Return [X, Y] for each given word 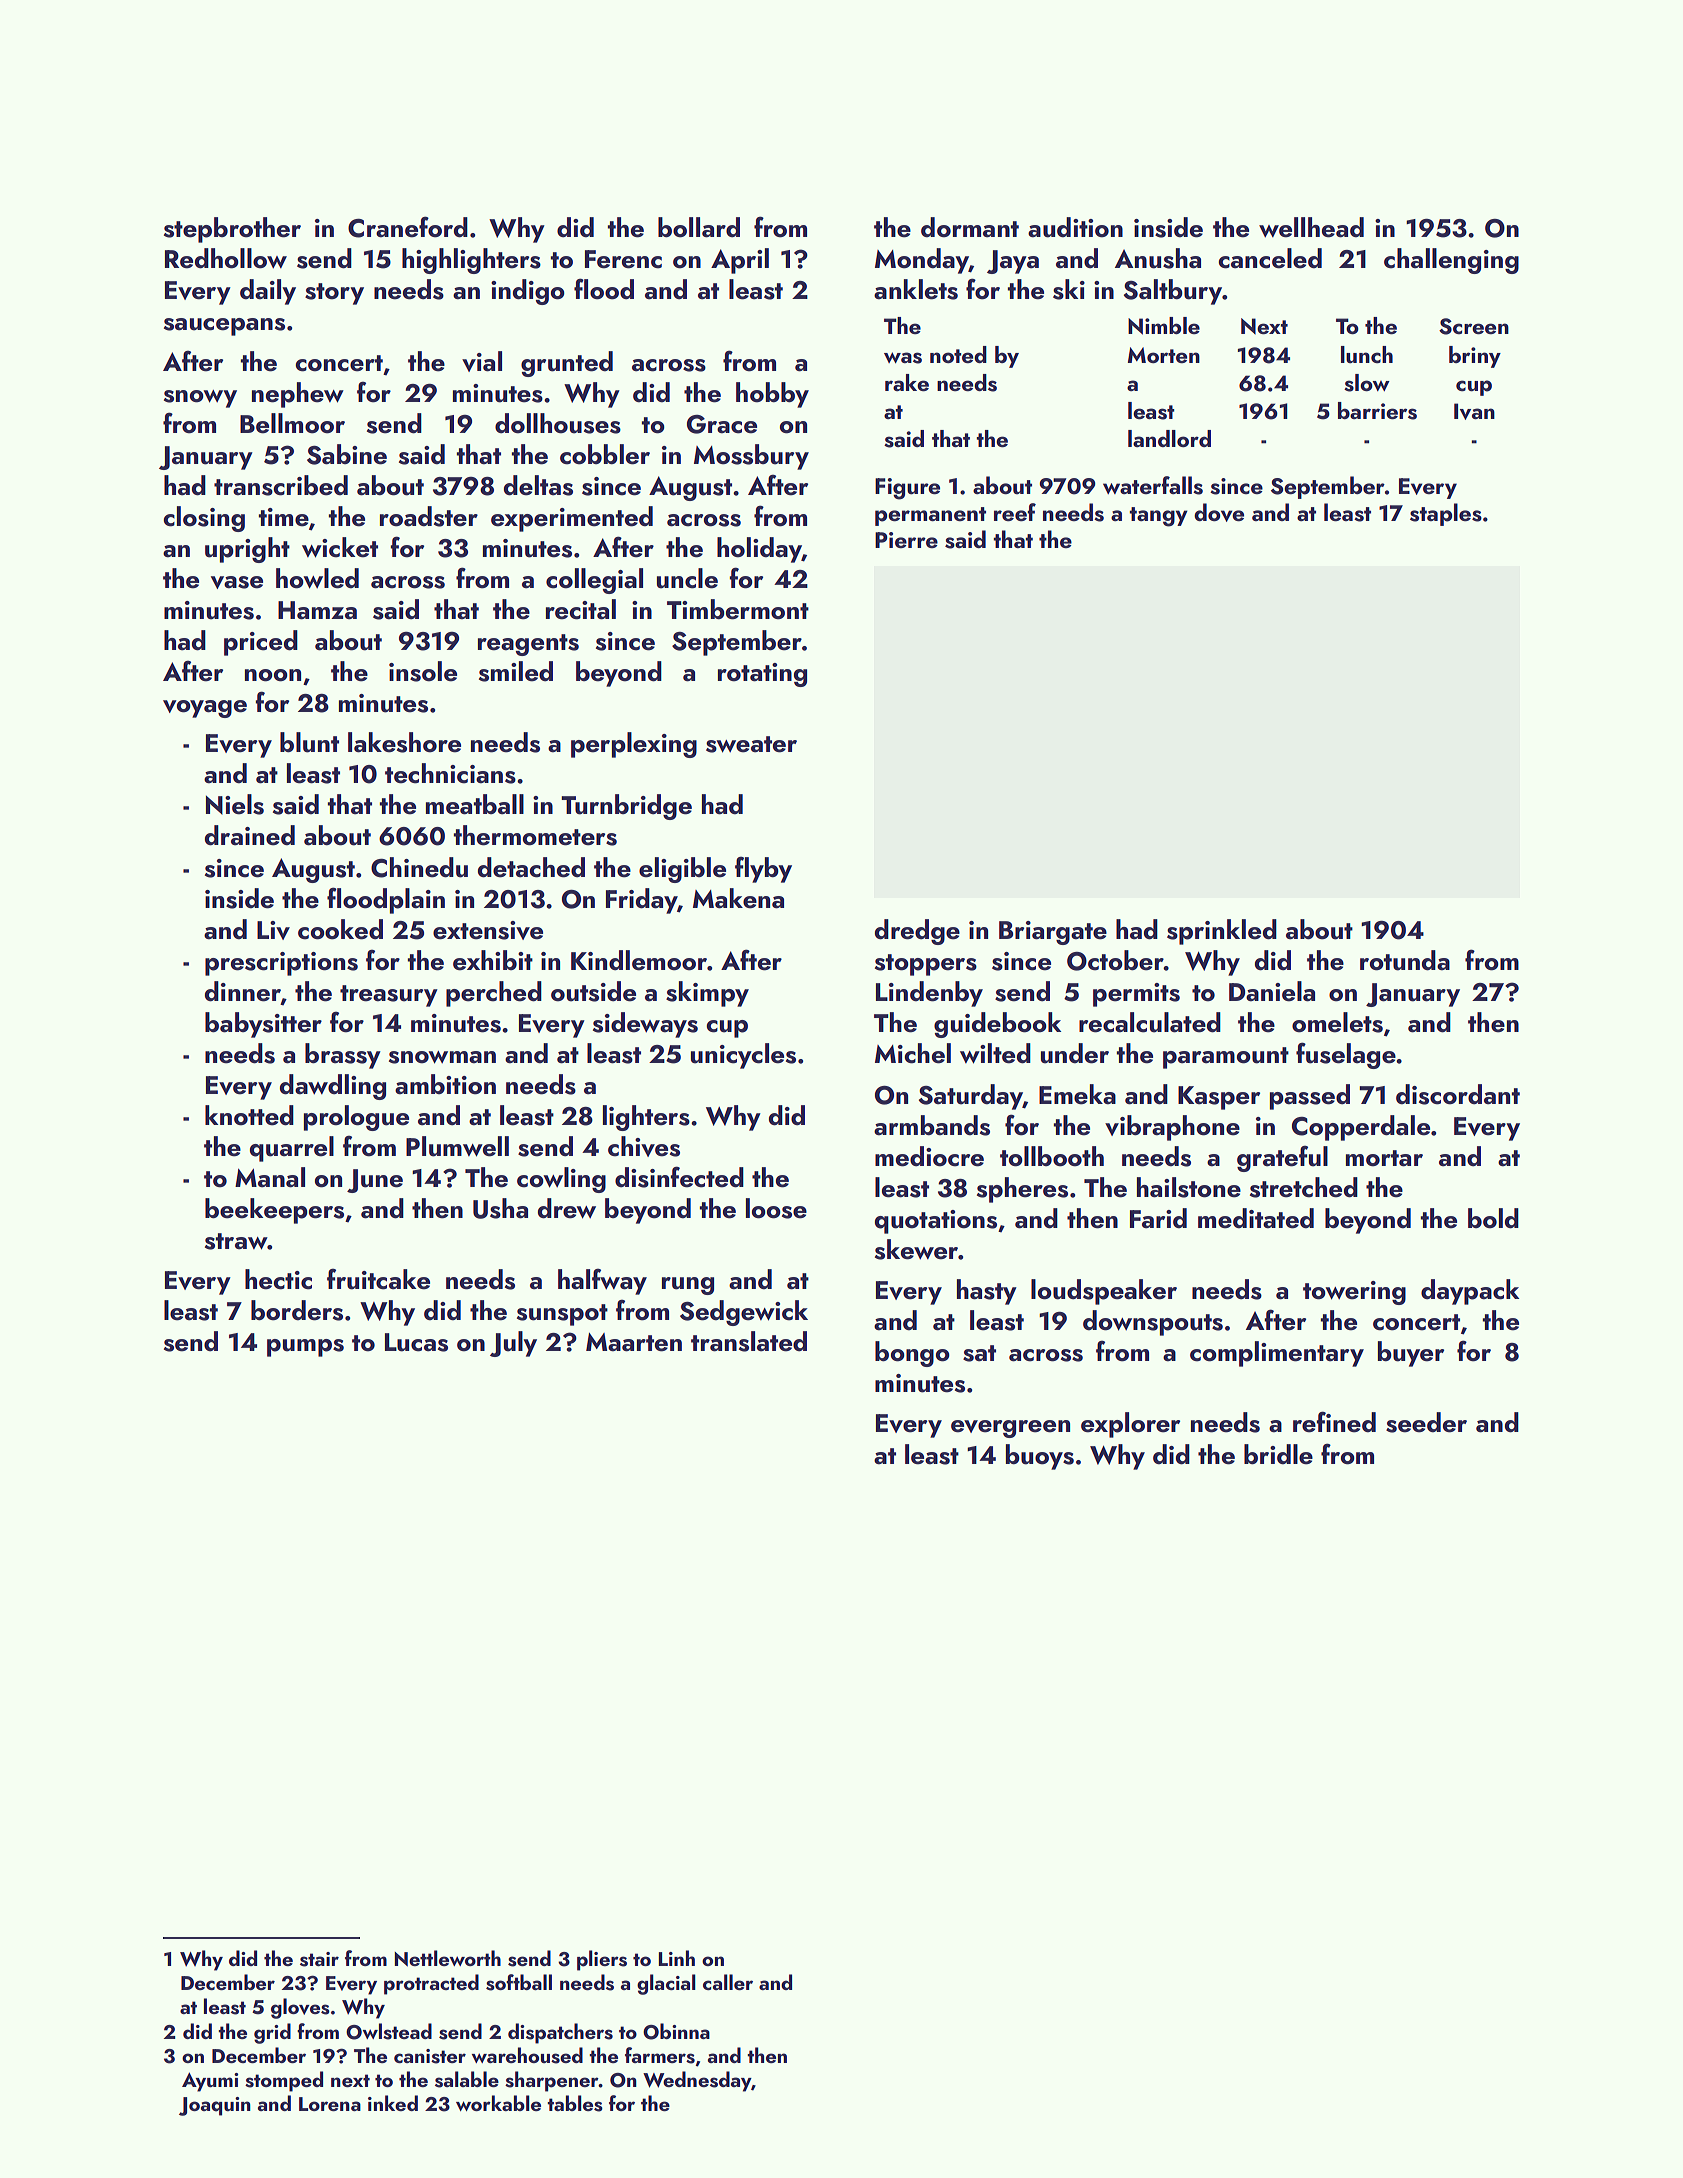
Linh [677, 1958]
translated [749, 1341]
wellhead [1311, 227]
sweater [751, 744]
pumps [305, 1348]
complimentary [1277, 1354]
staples [1446, 514]
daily [268, 292]
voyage [205, 709]
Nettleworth [448, 1958]
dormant [970, 227]
